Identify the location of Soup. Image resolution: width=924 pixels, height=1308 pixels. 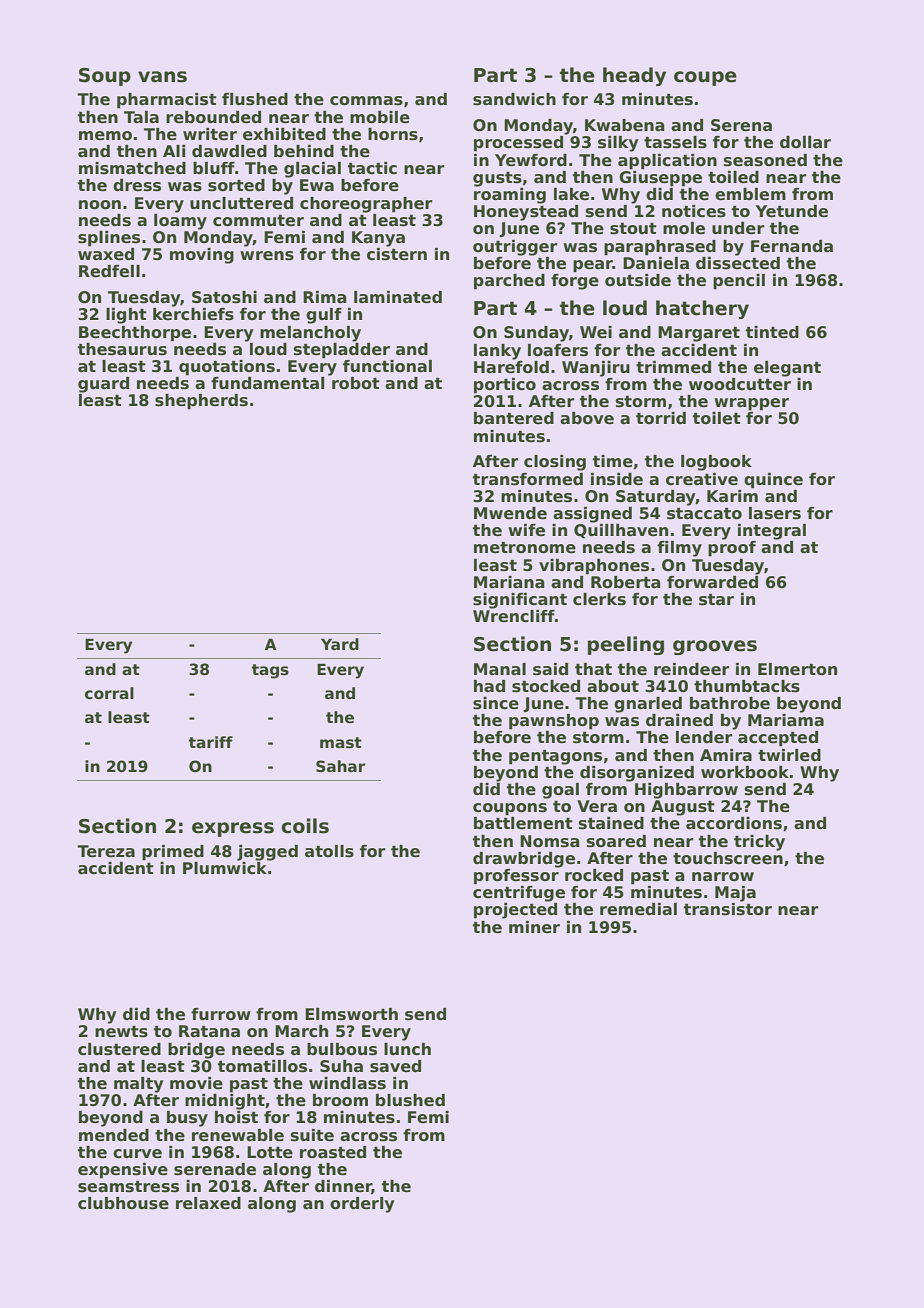
(105, 77).
